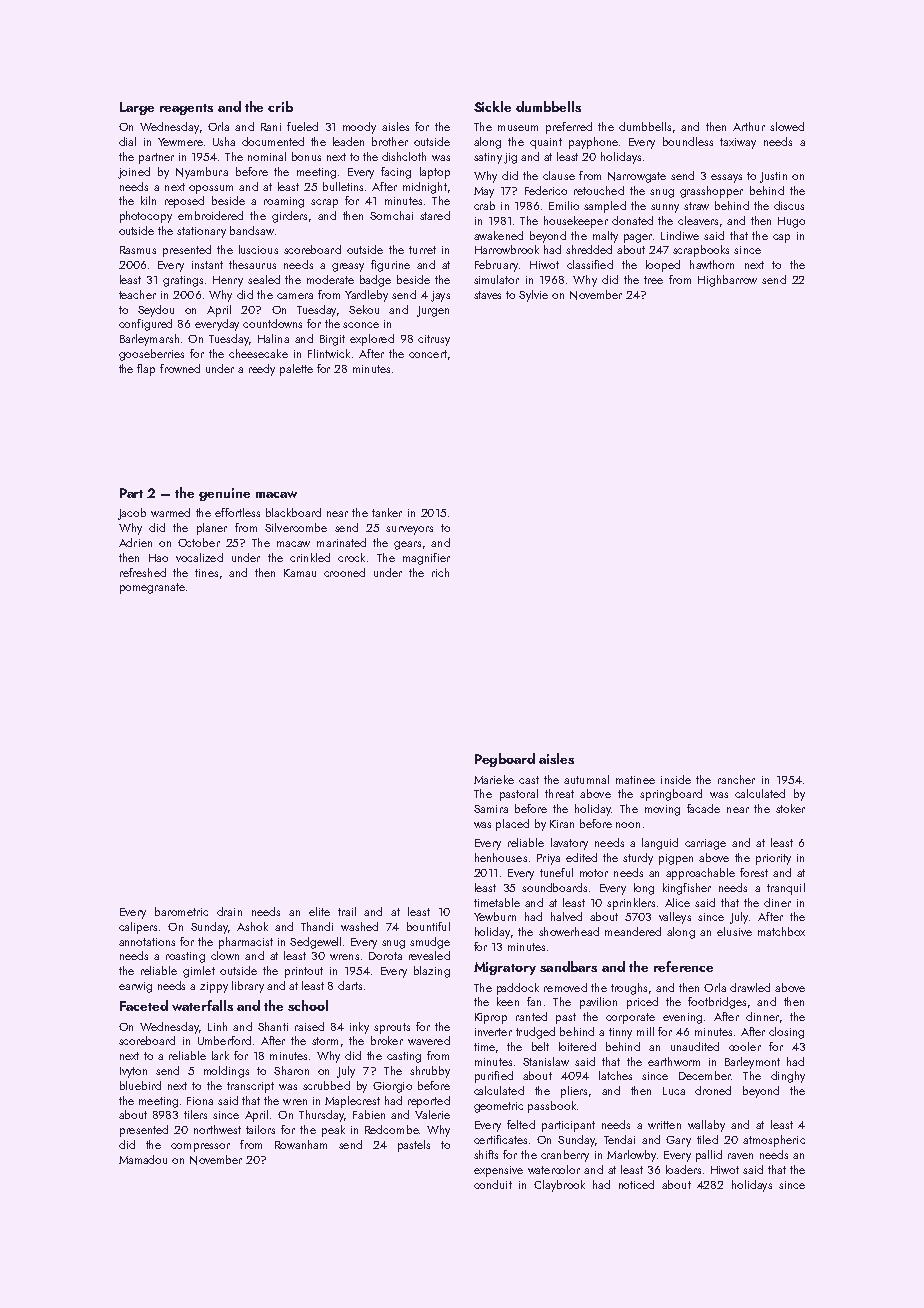  Describe the element at coordinates (180, 368) in the page. I see `frowned` at that location.
